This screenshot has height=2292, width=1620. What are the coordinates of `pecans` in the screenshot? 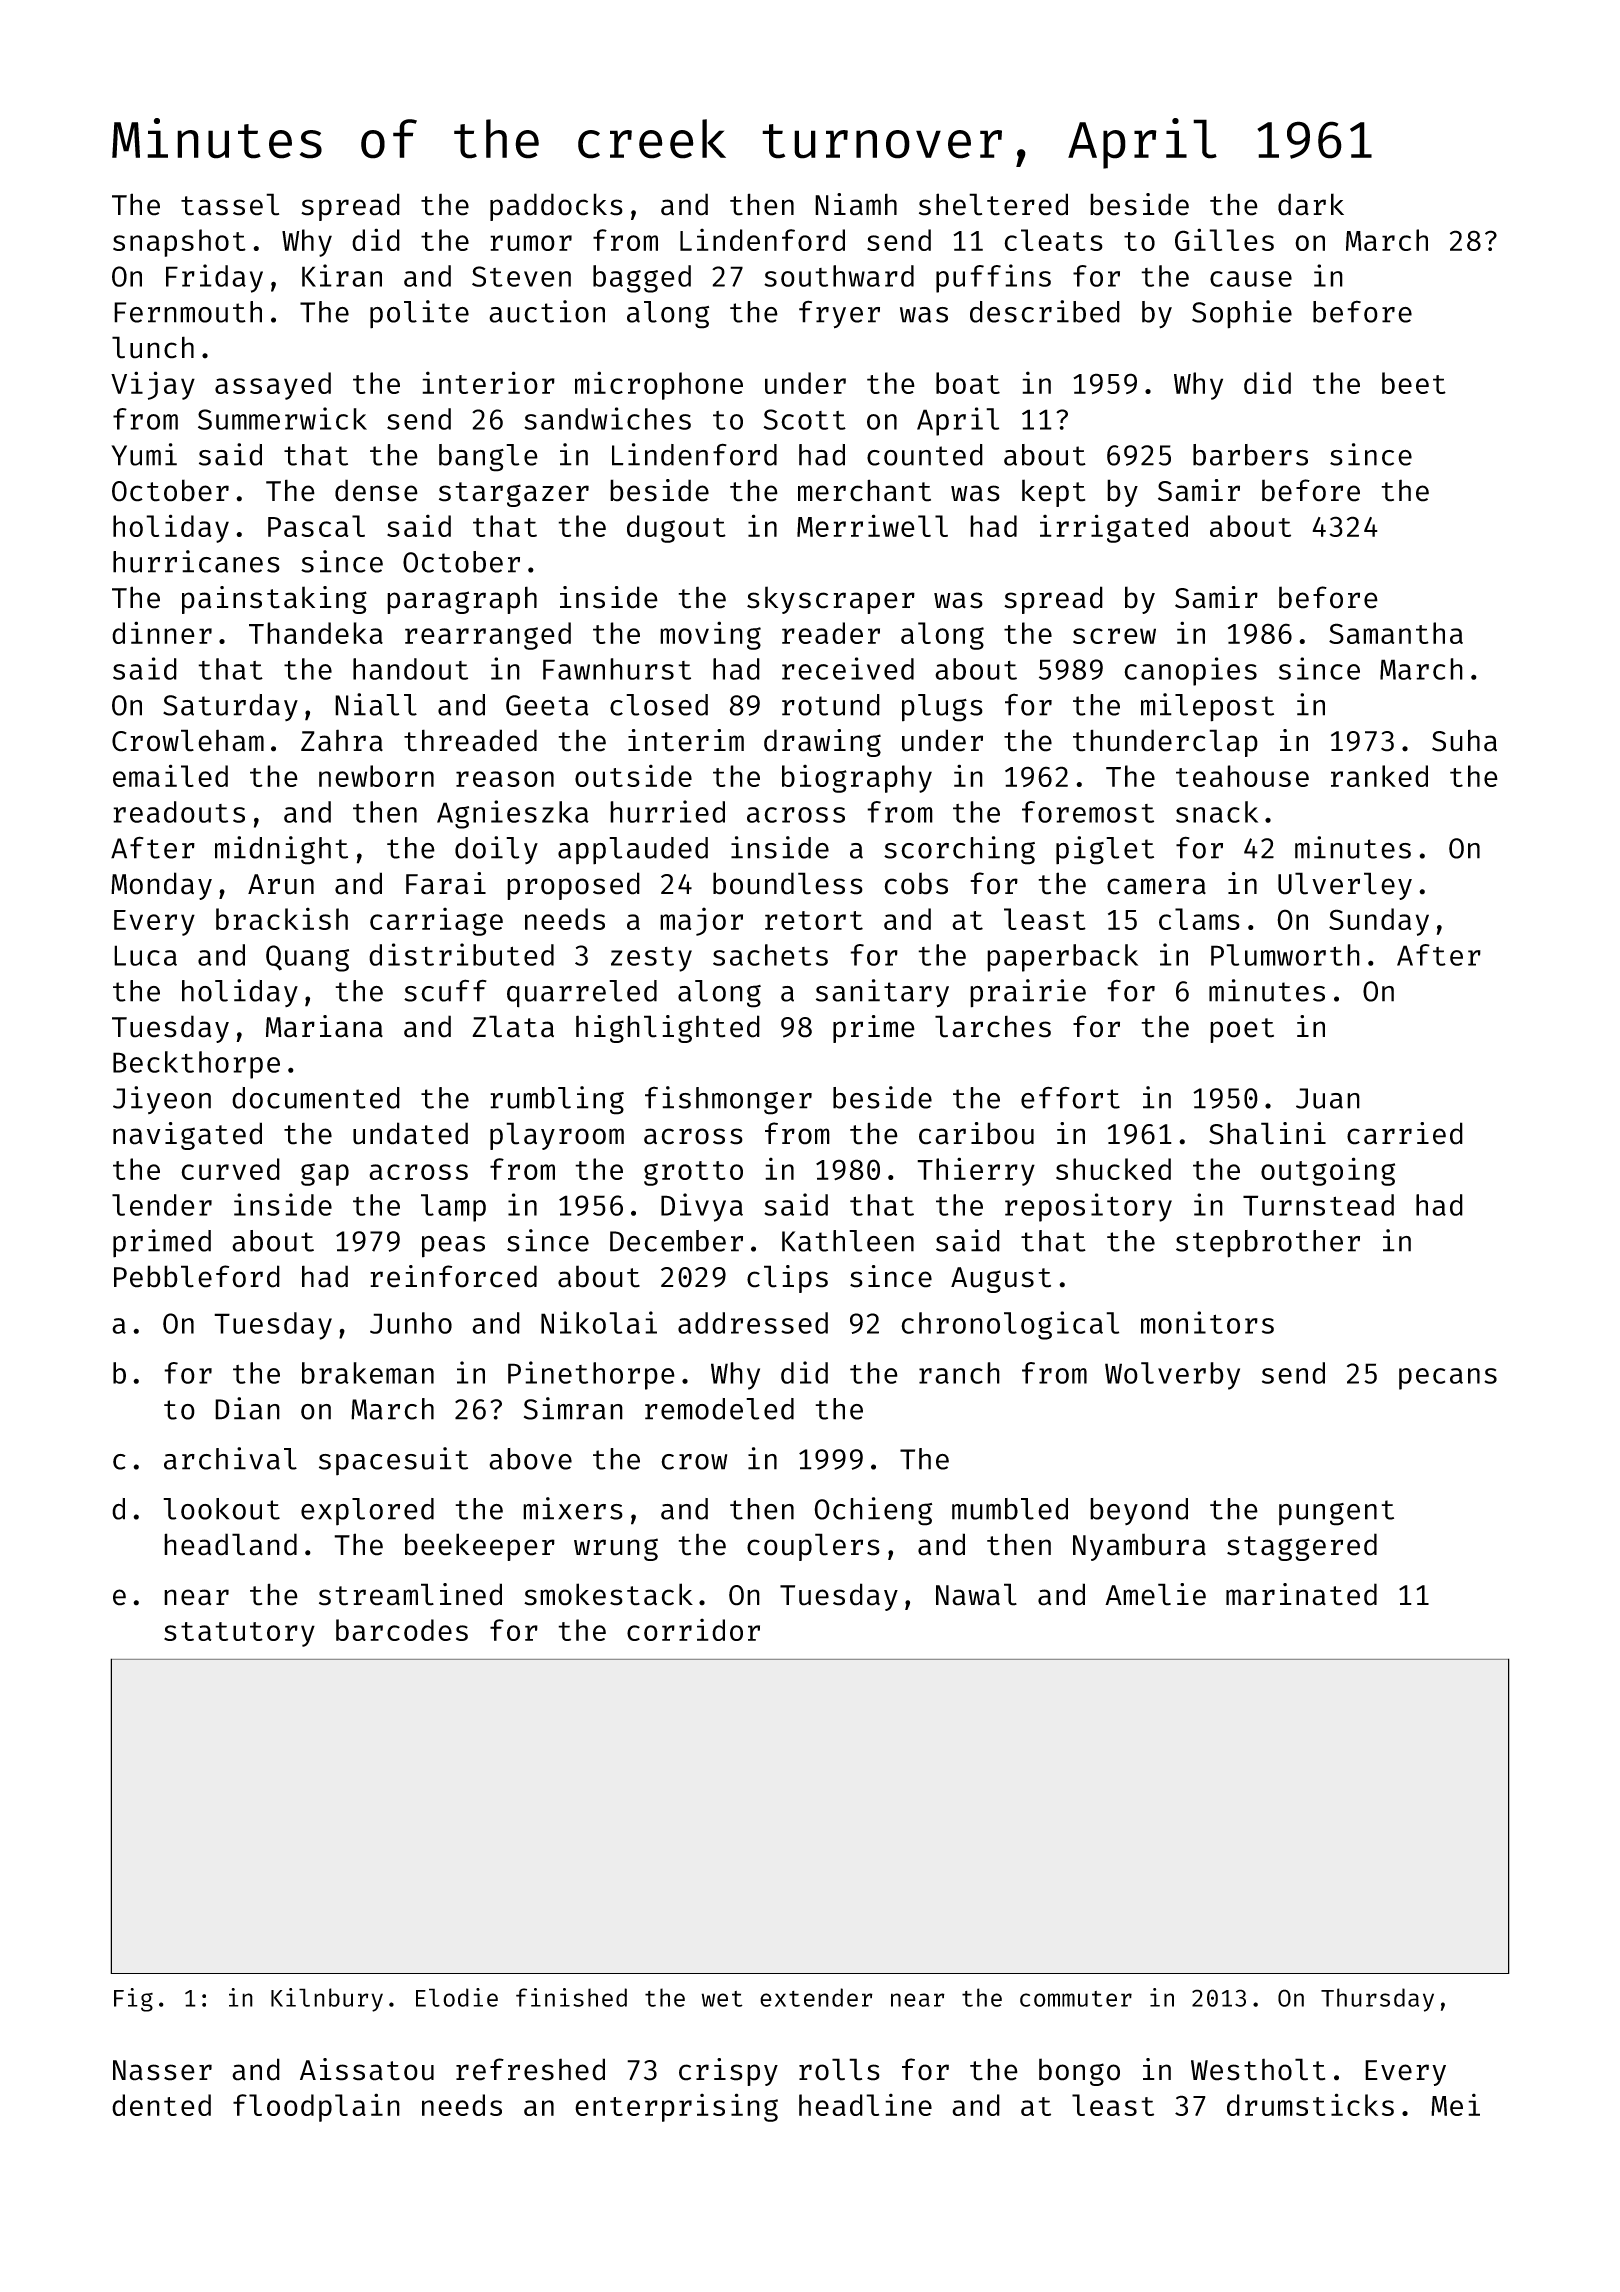 It's located at (1448, 1379).
